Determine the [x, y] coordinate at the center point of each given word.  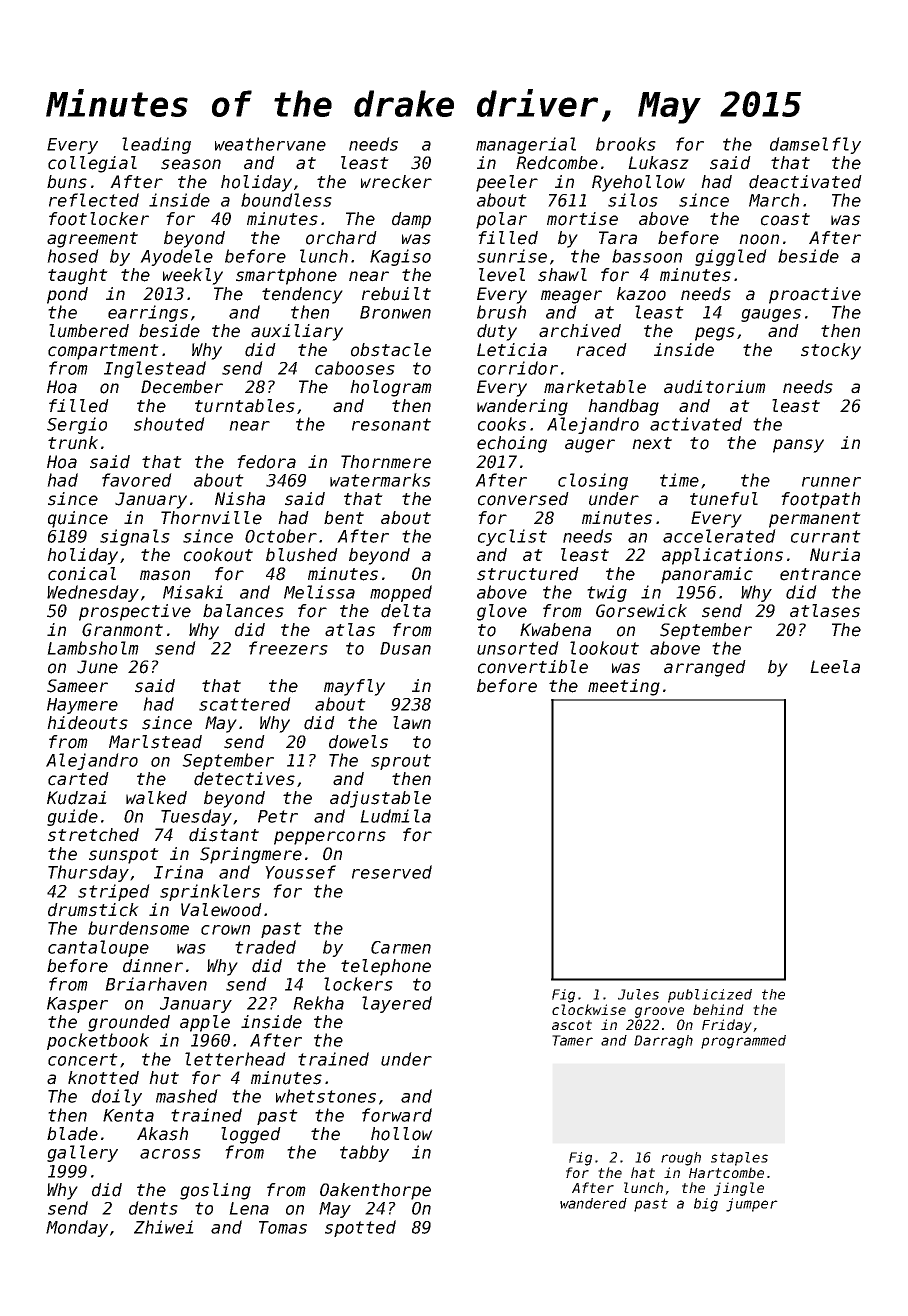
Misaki [193, 592]
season [191, 164]
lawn [412, 723]
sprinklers [210, 892]
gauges [771, 315]
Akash [162, 1134]
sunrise [512, 256]
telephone [386, 967]
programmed [743, 1042]
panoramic [707, 575]
